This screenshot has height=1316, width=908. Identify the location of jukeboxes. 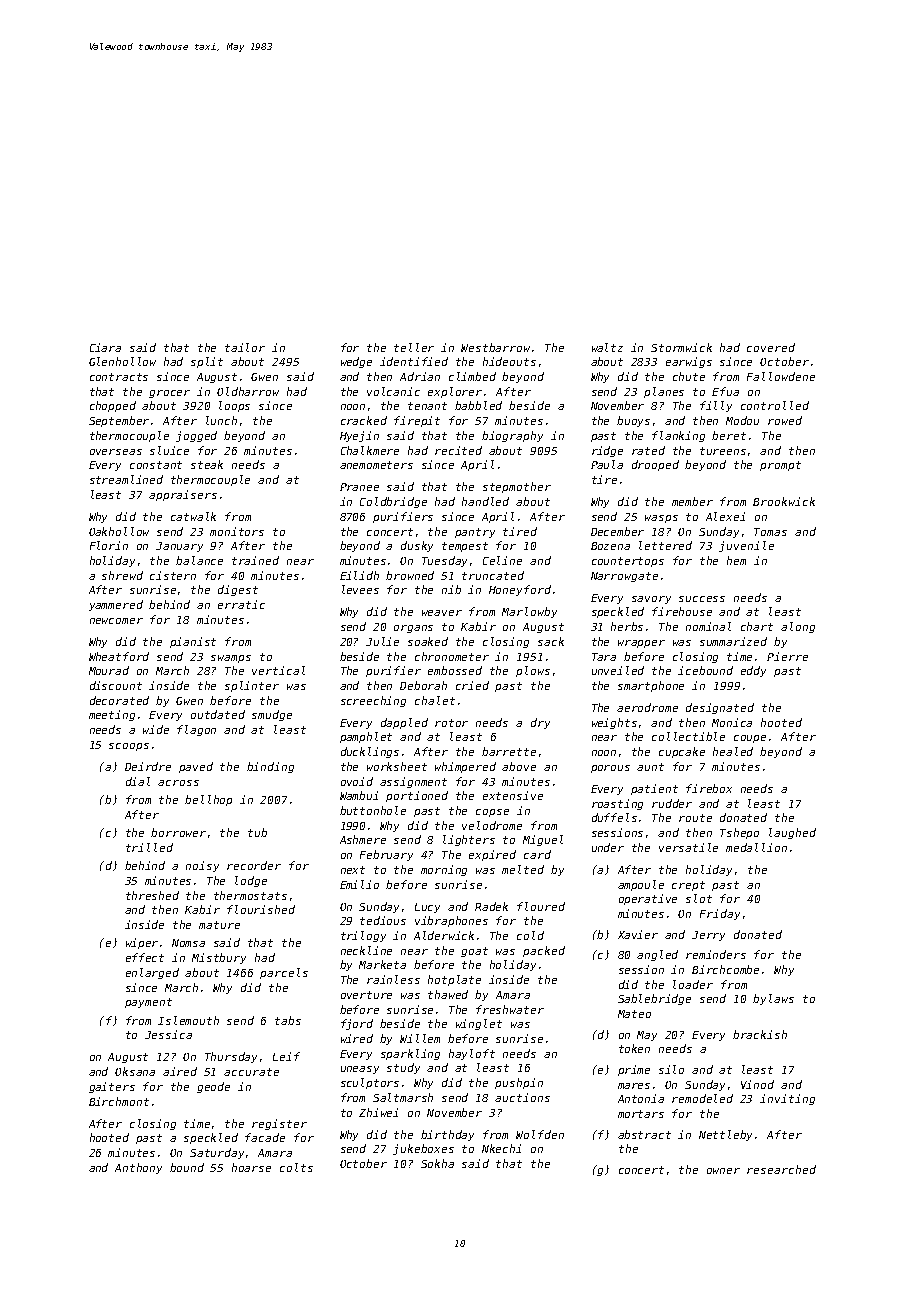
(423, 1149).
